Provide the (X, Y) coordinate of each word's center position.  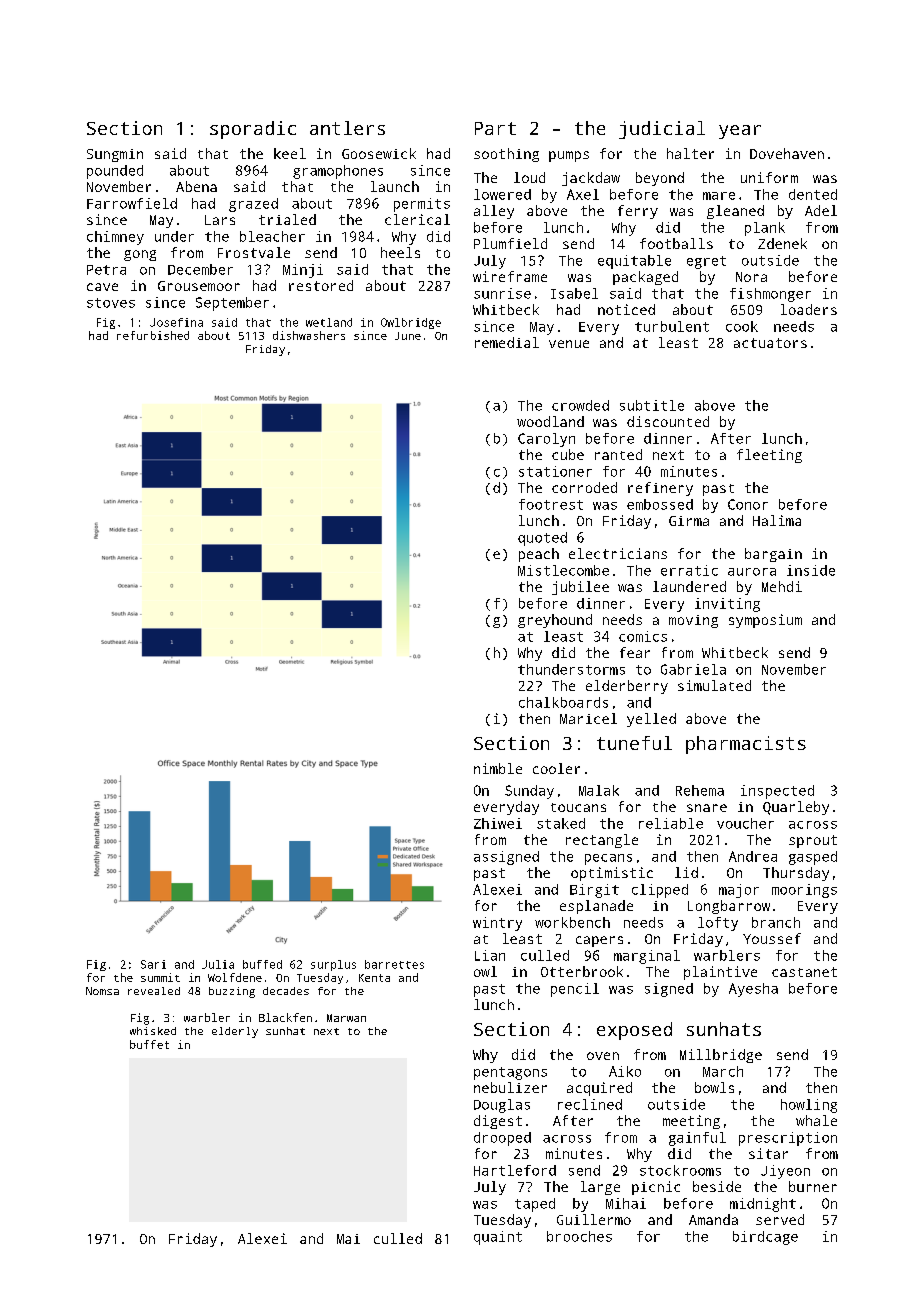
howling (809, 1106)
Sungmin (115, 155)
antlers (347, 128)
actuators (770, 343)
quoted (542, 539)
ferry (638, 212)
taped (535, 1205)
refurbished (153, 335)
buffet (149, 1044)
